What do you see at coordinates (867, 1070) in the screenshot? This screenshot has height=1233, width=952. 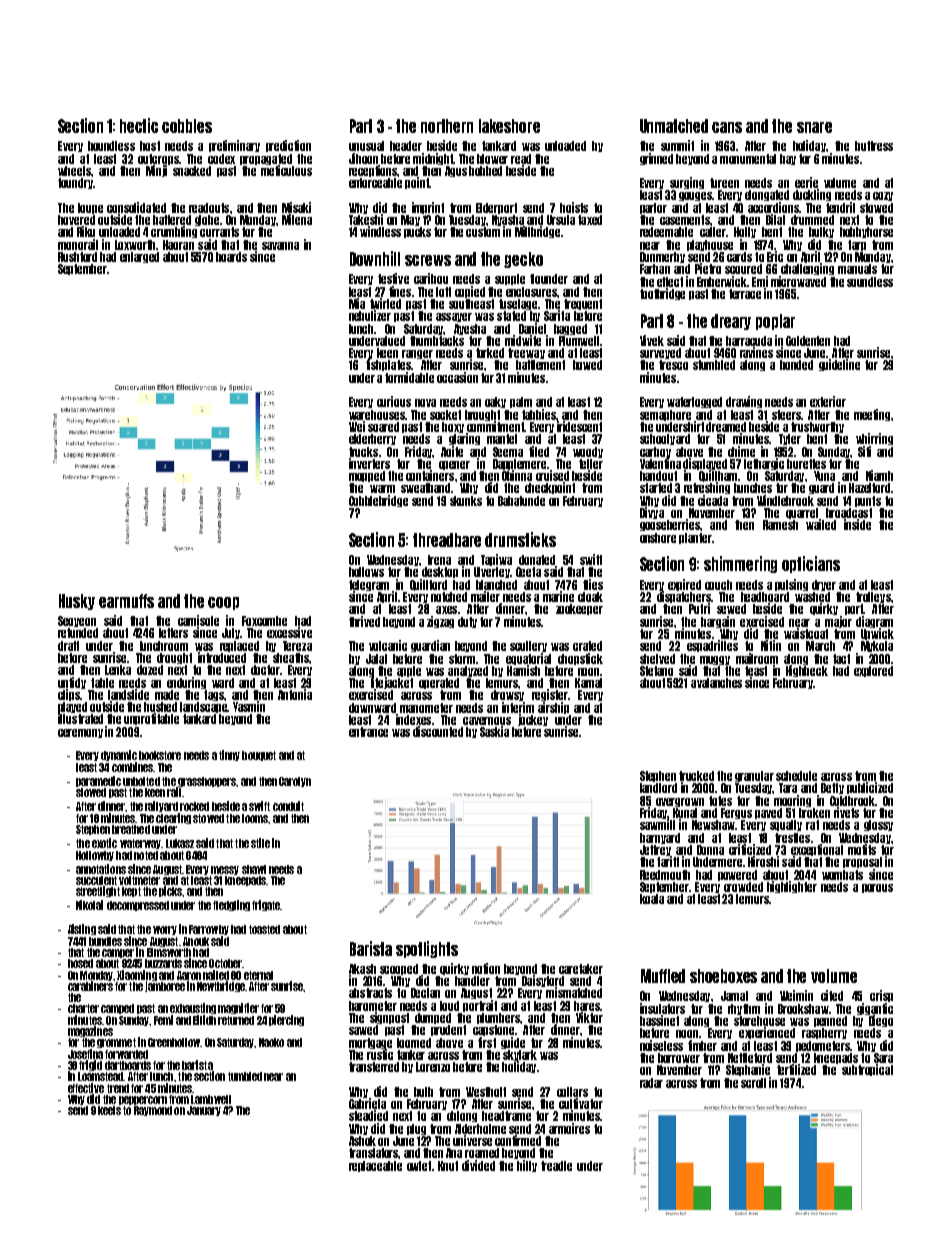 I see `subtropical` at bounding box center [867, 1070].
